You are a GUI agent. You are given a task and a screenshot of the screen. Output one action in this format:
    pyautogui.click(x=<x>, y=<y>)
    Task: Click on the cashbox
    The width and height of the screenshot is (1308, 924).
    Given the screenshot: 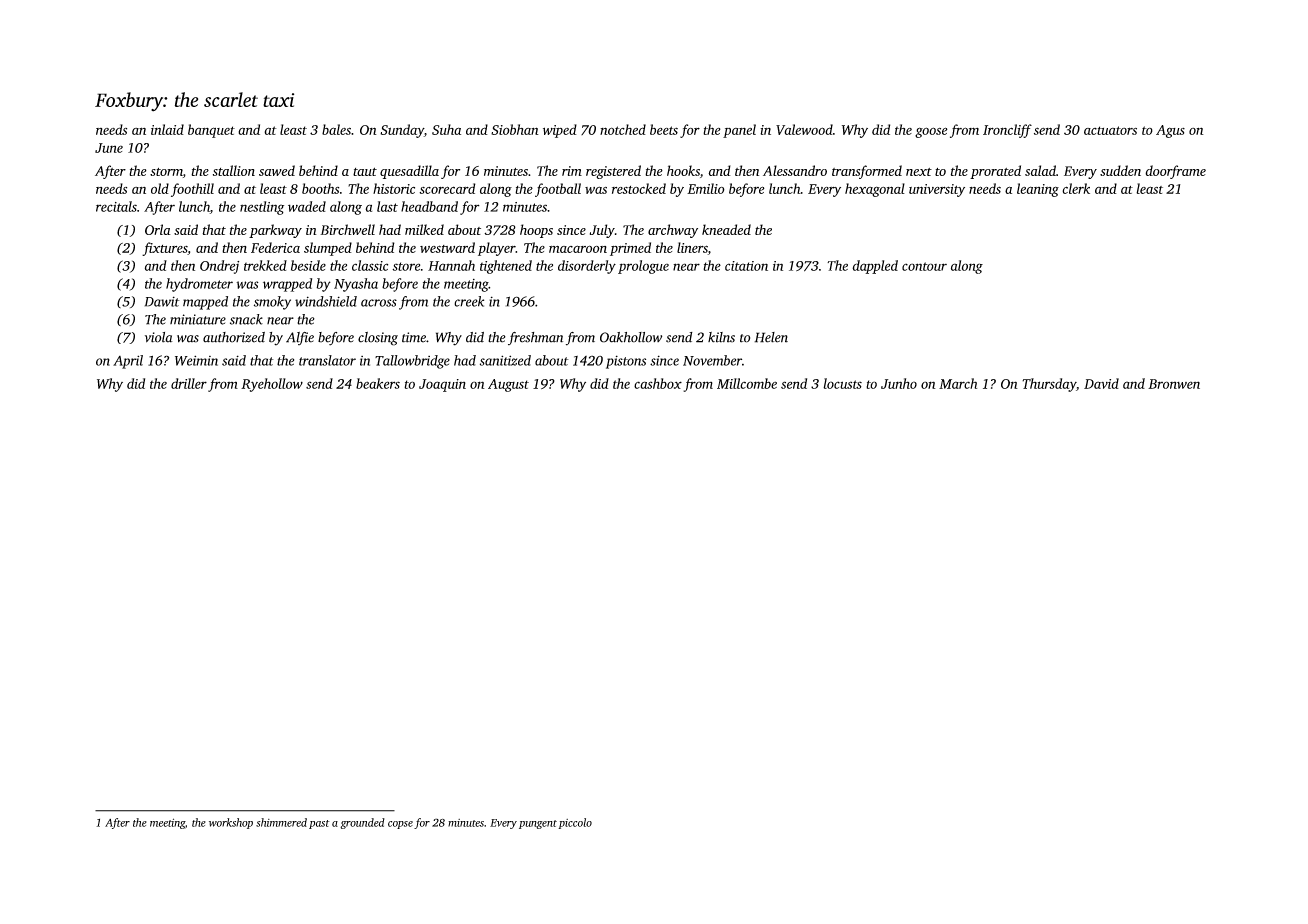 What is the action you would take?
    pyautogui.click(x=658, y=383)
